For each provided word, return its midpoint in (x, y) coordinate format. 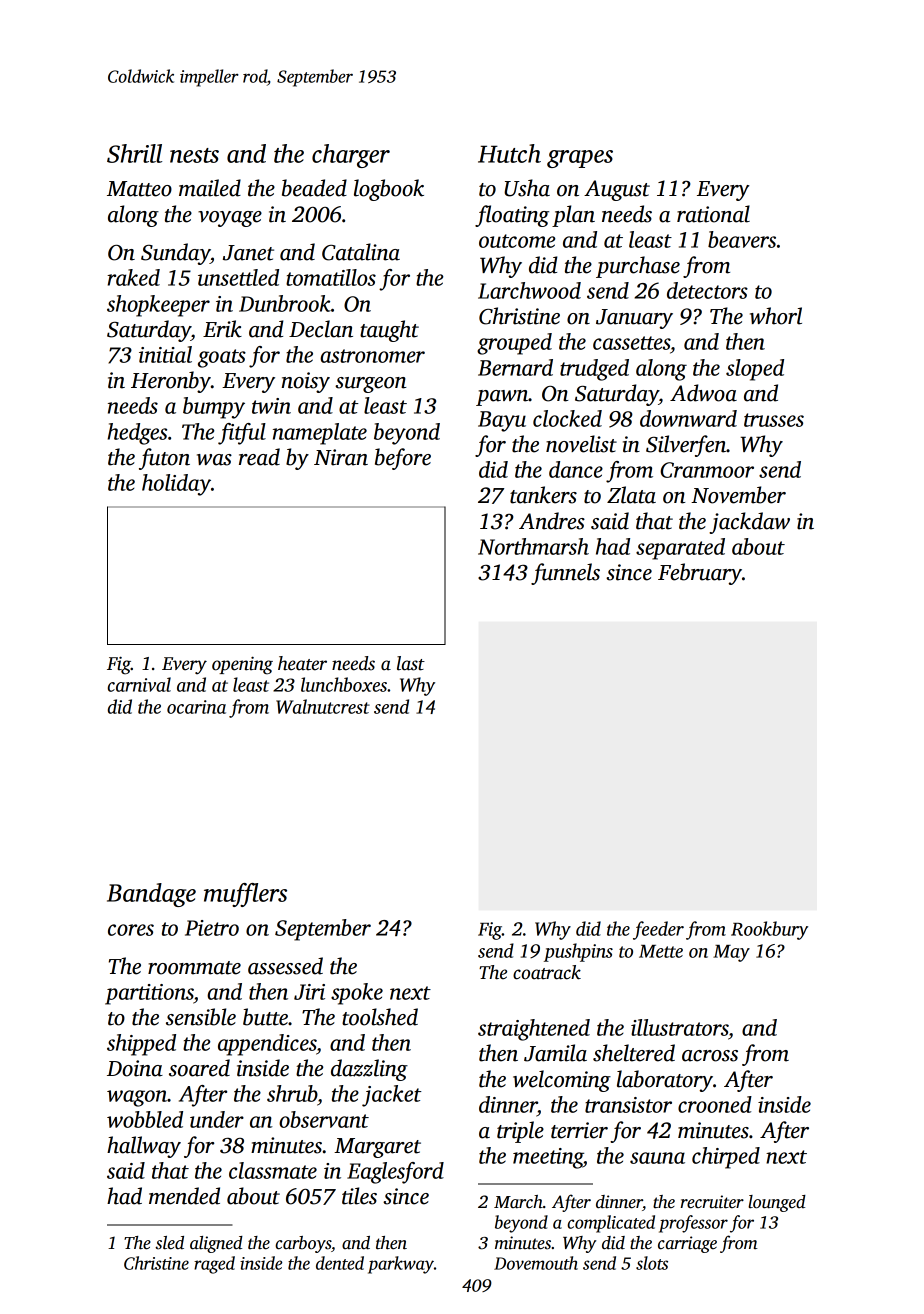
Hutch (509, 153)
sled (169, 1243)
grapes (580, 159)
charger (351, 156)
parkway (401, 1265)
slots (652, 1263)
